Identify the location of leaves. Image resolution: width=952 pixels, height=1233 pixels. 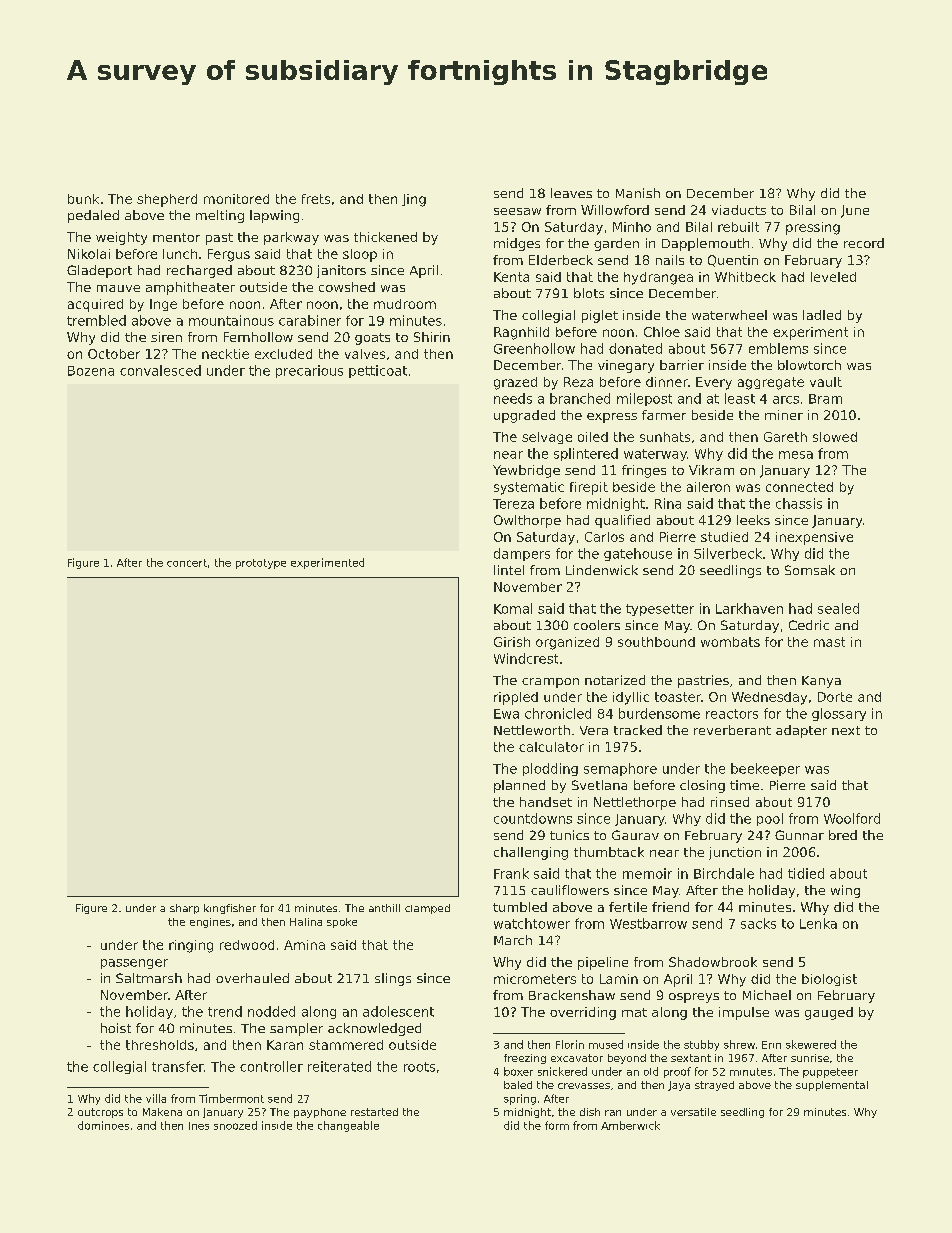
(571, 193).
